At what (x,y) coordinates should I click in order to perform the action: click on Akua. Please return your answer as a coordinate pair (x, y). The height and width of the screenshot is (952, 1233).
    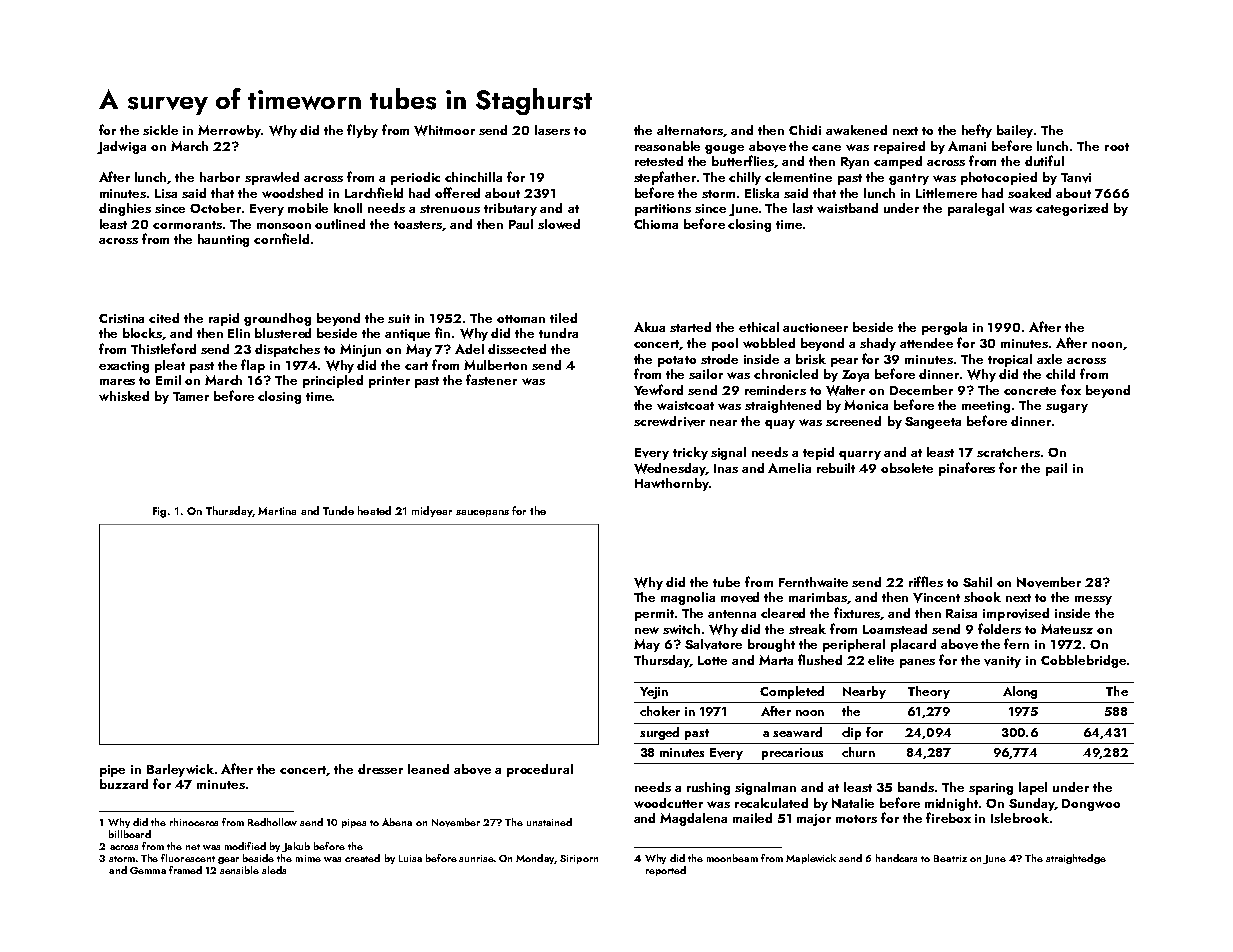
    Looking at the image, I should click on (649, 327).
